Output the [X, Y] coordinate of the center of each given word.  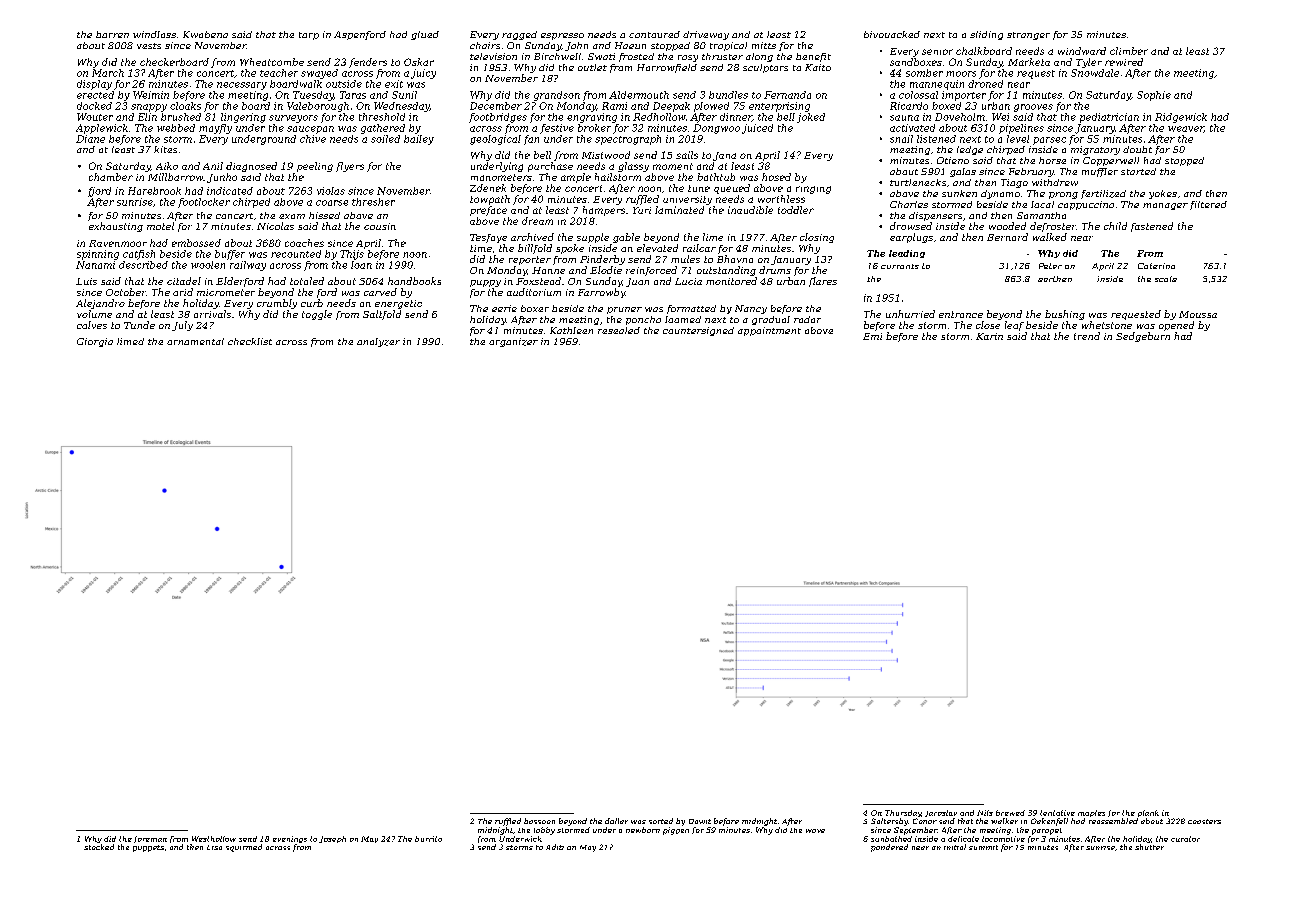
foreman [150, 839]
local [1042, 204]
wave [815, 831]
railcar [699, 248]
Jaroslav [941, 813]
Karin [989, 336]
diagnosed [251, 167]
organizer [513, 342]
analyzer [378, 342]
